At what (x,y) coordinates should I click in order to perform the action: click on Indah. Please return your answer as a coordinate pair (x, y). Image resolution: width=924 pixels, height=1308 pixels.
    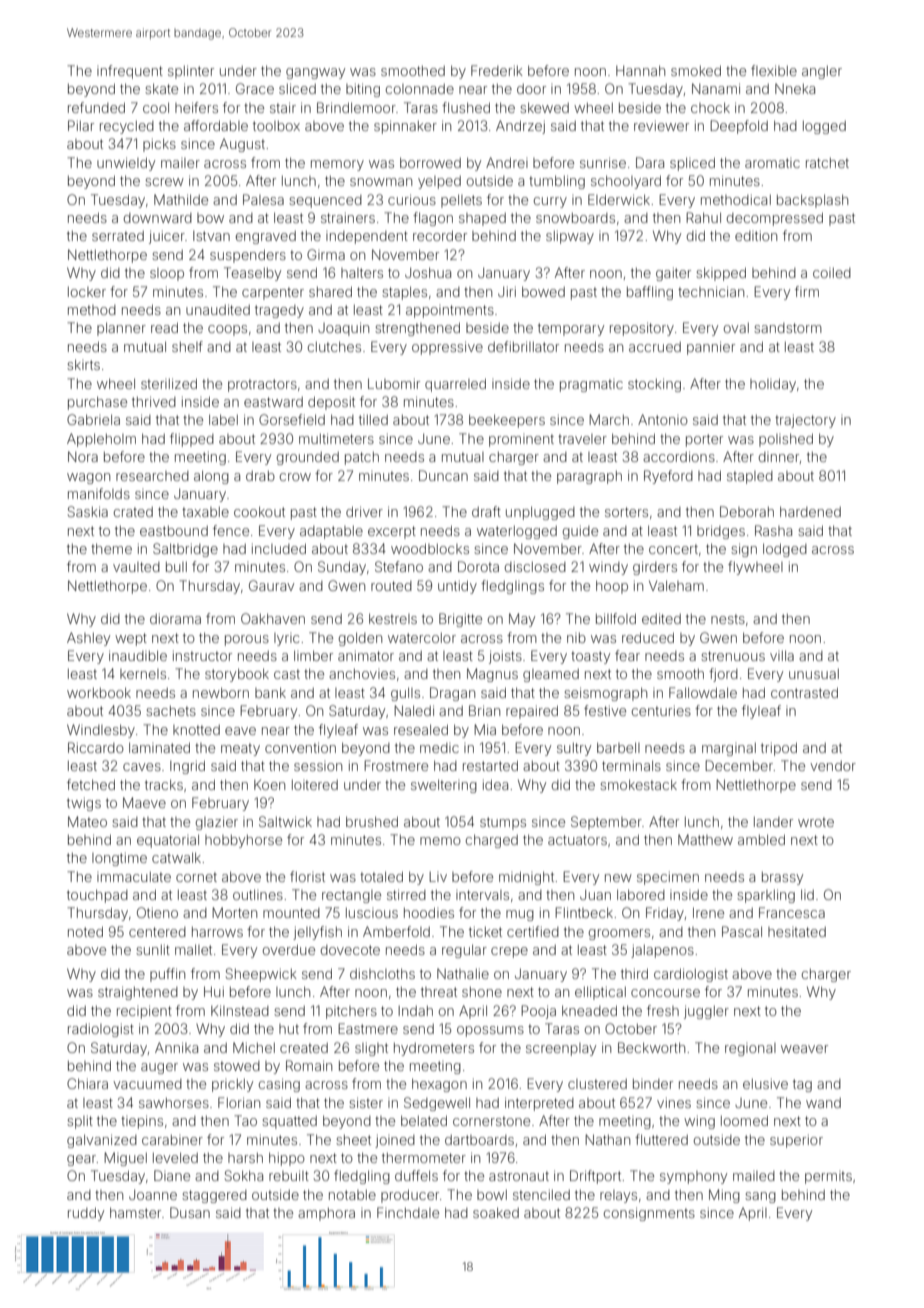
    Looking at the image, I should click on (415, 1011).
